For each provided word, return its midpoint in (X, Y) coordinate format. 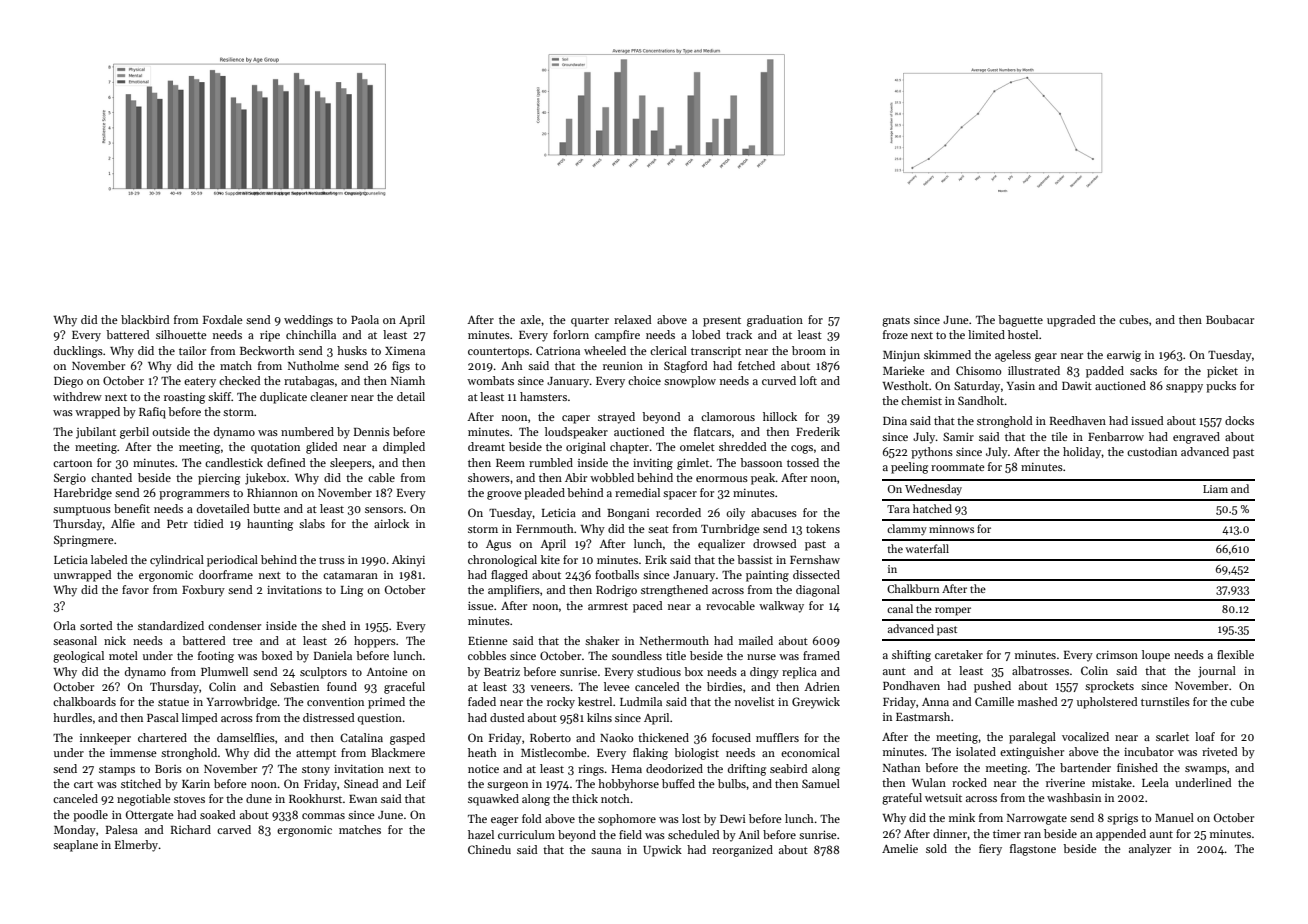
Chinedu (489, 849)
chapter (629, 448)
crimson (1117, 655)
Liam (1215, 489)
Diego (68, 382)
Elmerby (136, 846)
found (342, 686)
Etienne (488, 641)
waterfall (927, 548)
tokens (823, 528)
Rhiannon (272, 492)
